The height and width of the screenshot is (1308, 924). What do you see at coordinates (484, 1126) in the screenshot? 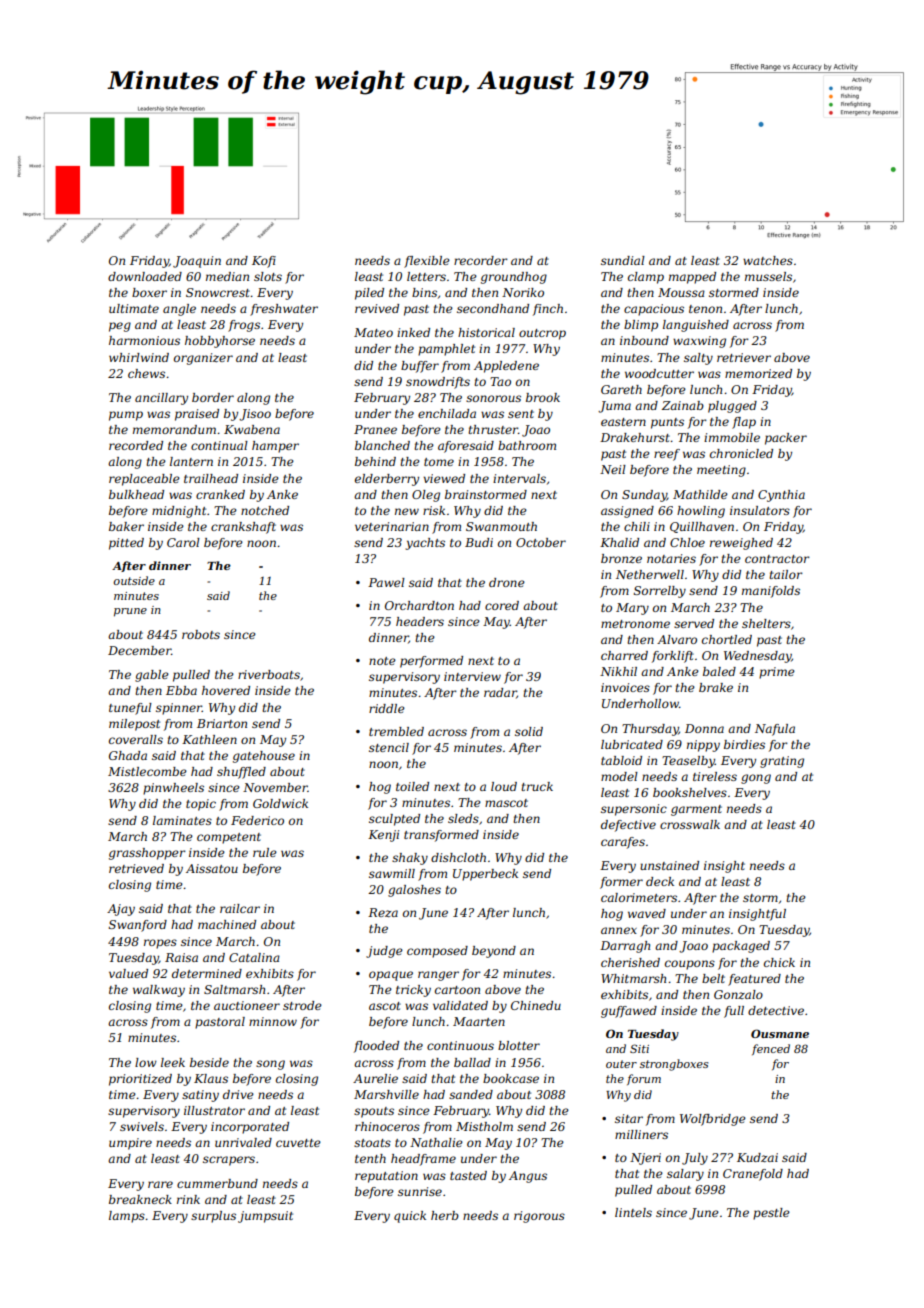
I see `Mistholm` at bounding box center [484, 1126].
